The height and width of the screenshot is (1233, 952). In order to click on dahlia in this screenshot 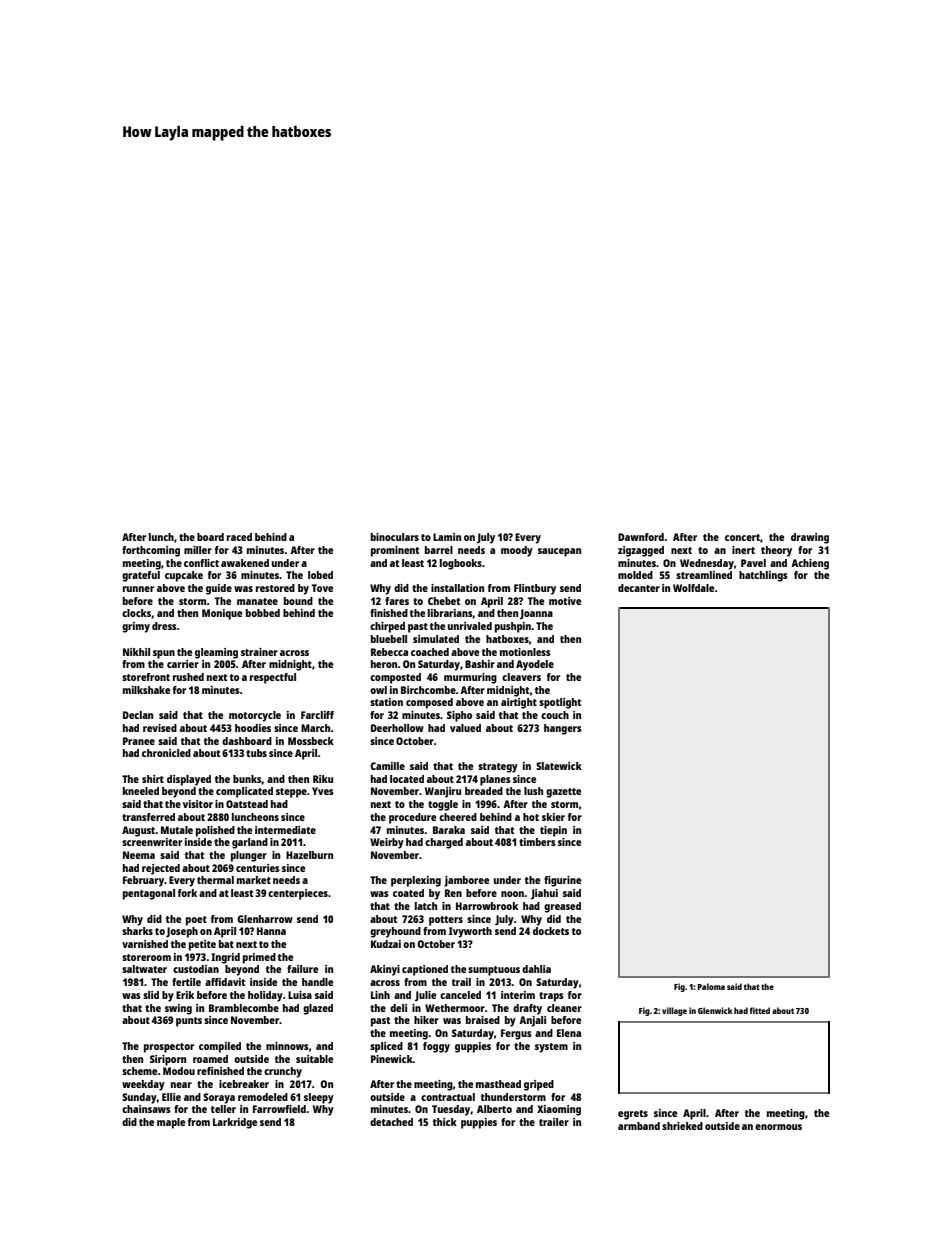, I will do `click(536, 969)`.
